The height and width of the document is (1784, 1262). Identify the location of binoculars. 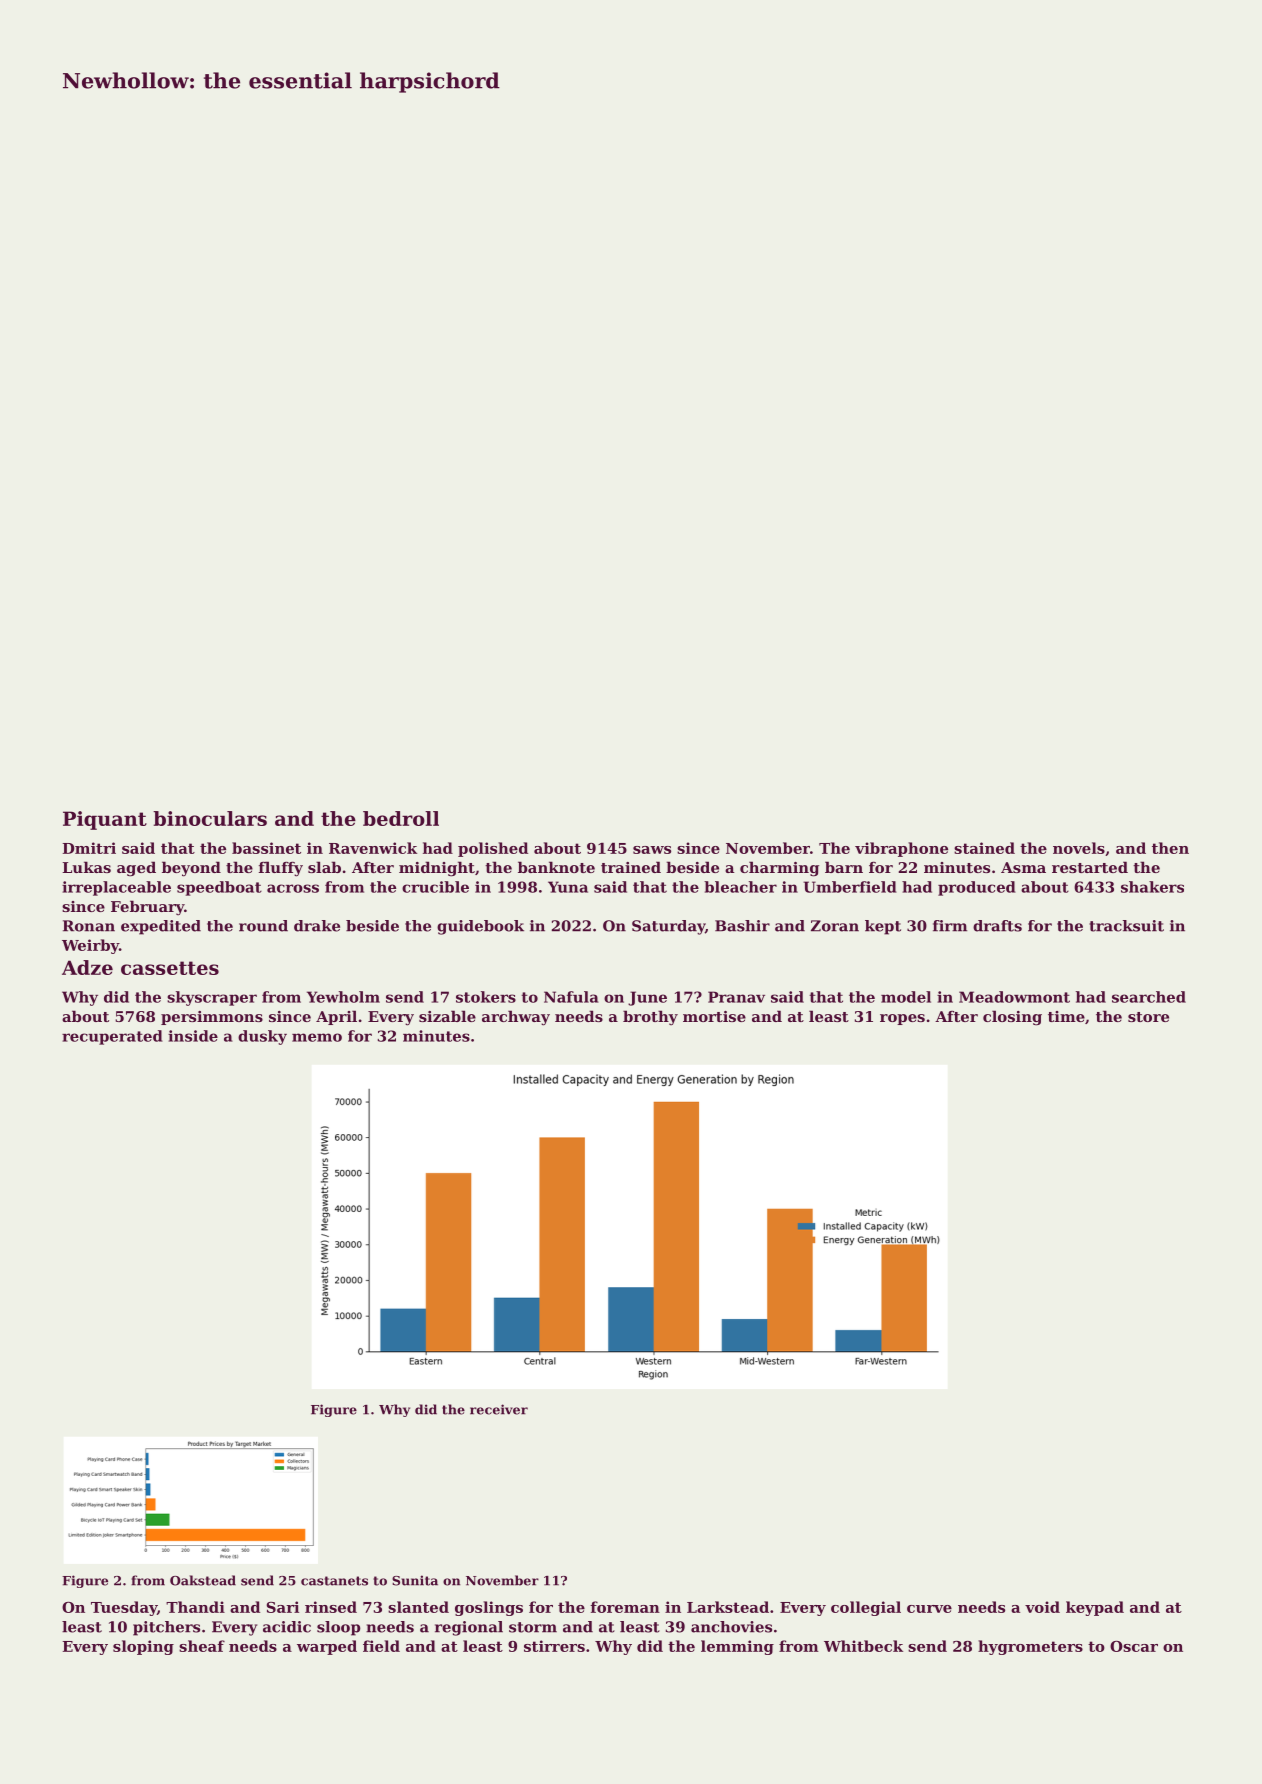
(210, 818).
